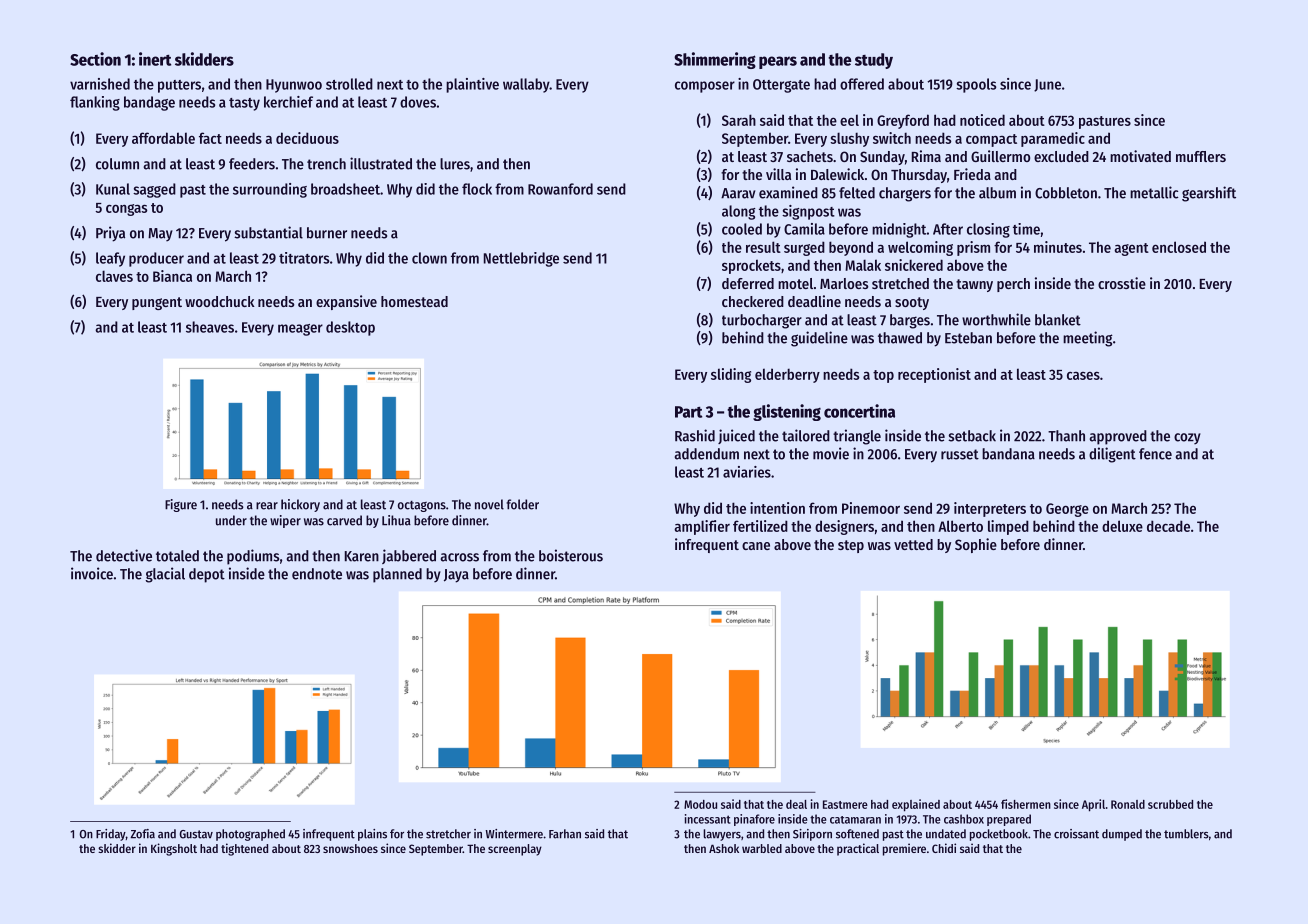  Describe the element at coordinates (515, 850) in the image. I see `screenplay` at that location.
